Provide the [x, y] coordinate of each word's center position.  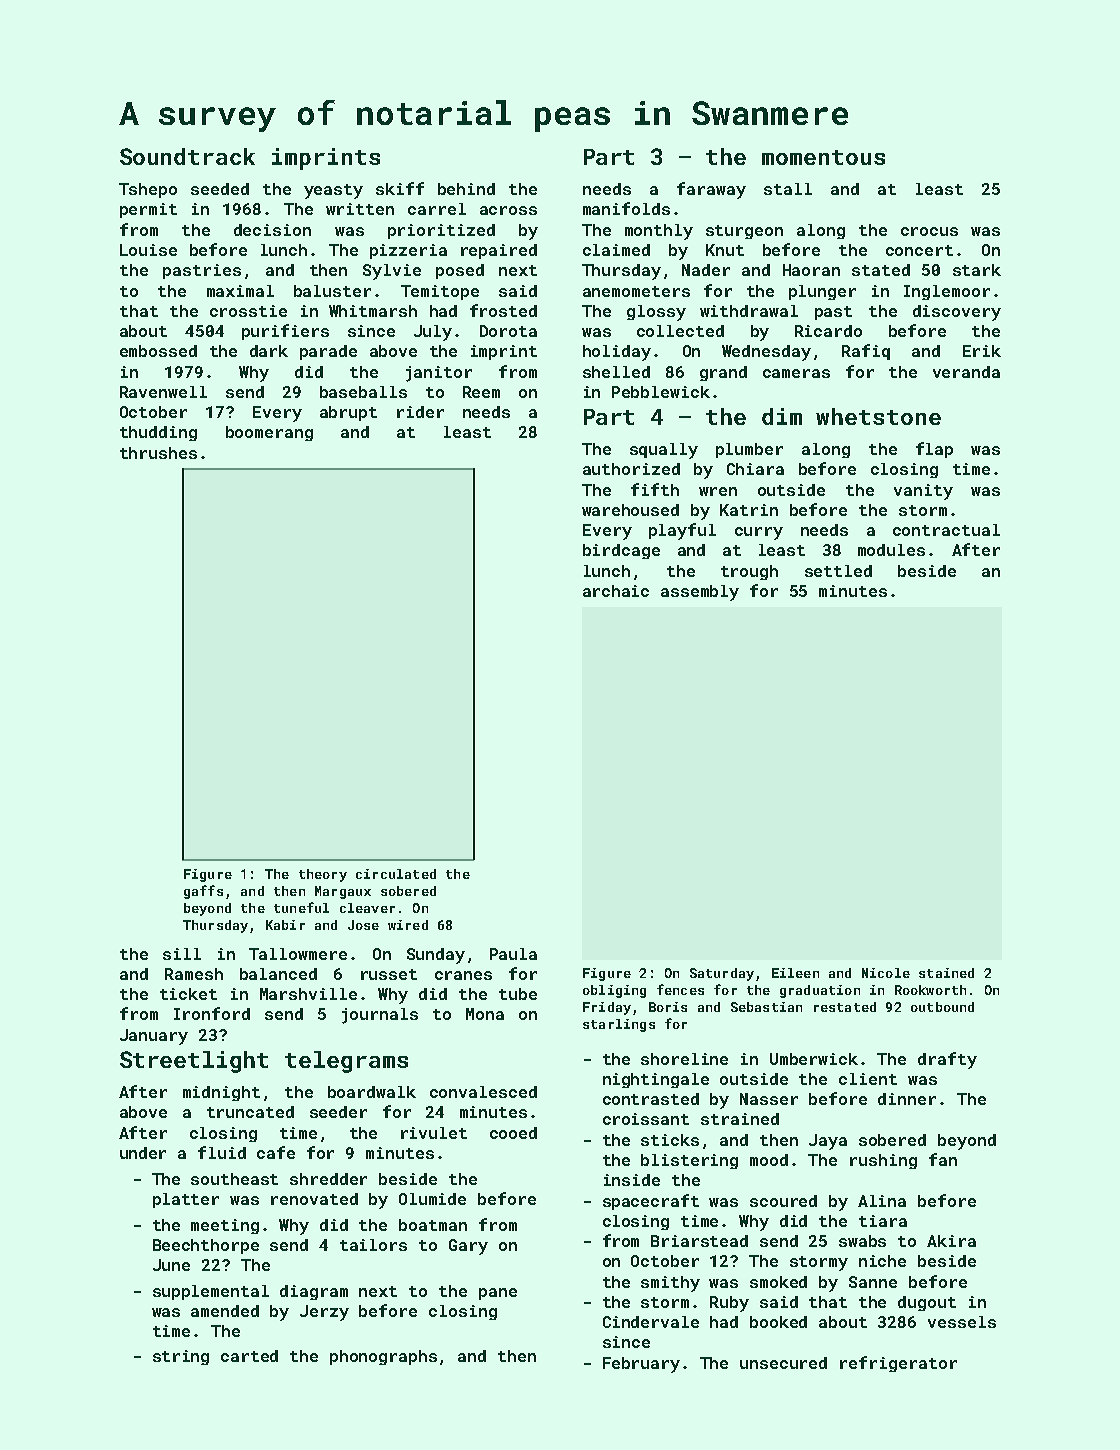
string [181, 1357]
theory [323, 875]
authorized [631, 469]
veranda [966, 372]
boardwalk [372, 1092]
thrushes [158, 453]
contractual [946, 530]
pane [498, 1294]
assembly [700, 593]
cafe [276, 1152]
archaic [616, 591]
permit [148, 210]
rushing [883, 1161]
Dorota [508, 331]
